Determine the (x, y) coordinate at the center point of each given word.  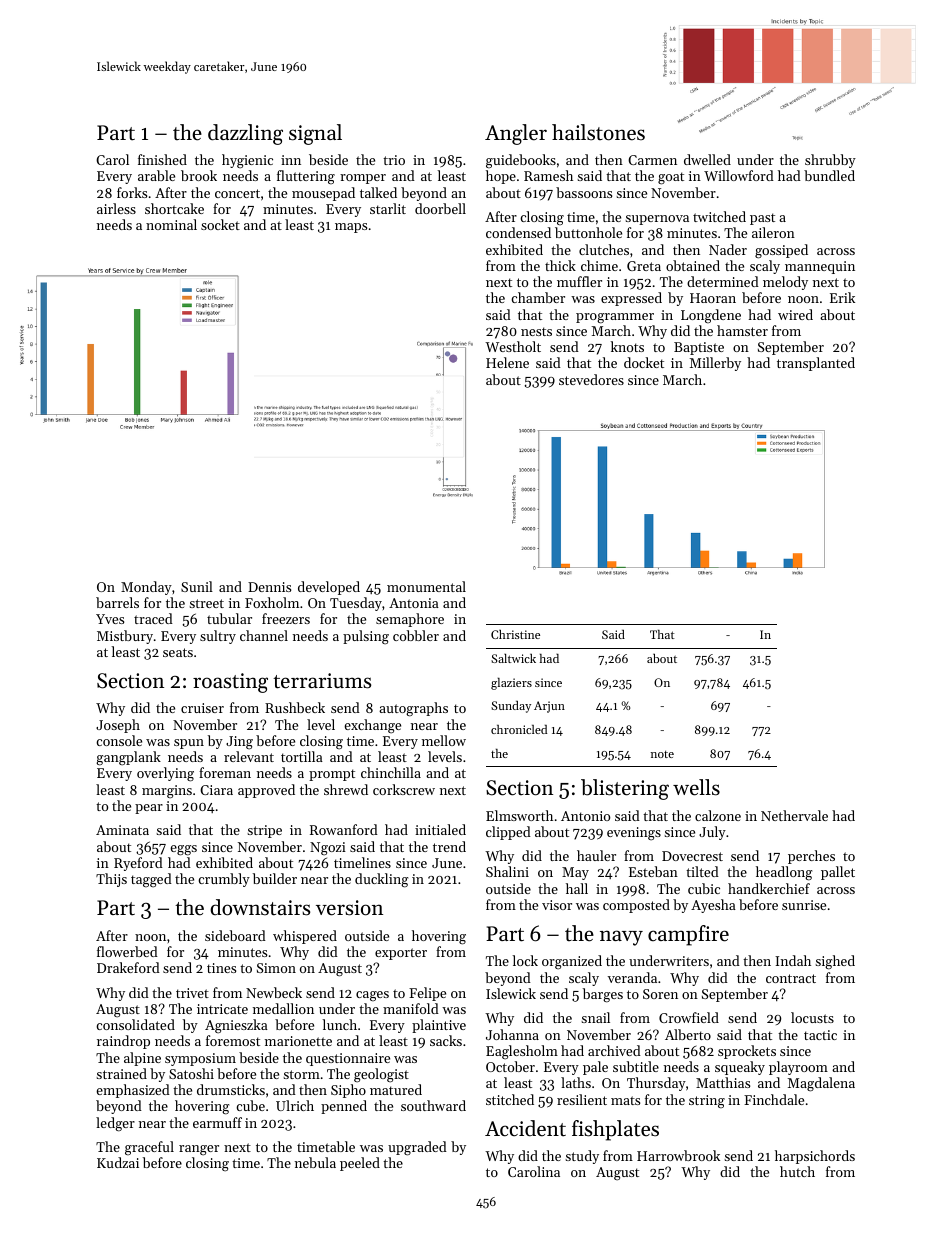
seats (178, 652)
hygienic (247, 161)
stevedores (591, 379)
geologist (381, 1075)
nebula (315, 1162)
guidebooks (521, 161)
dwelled (707, 159)
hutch (797, 1171)
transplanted (816, 364)
